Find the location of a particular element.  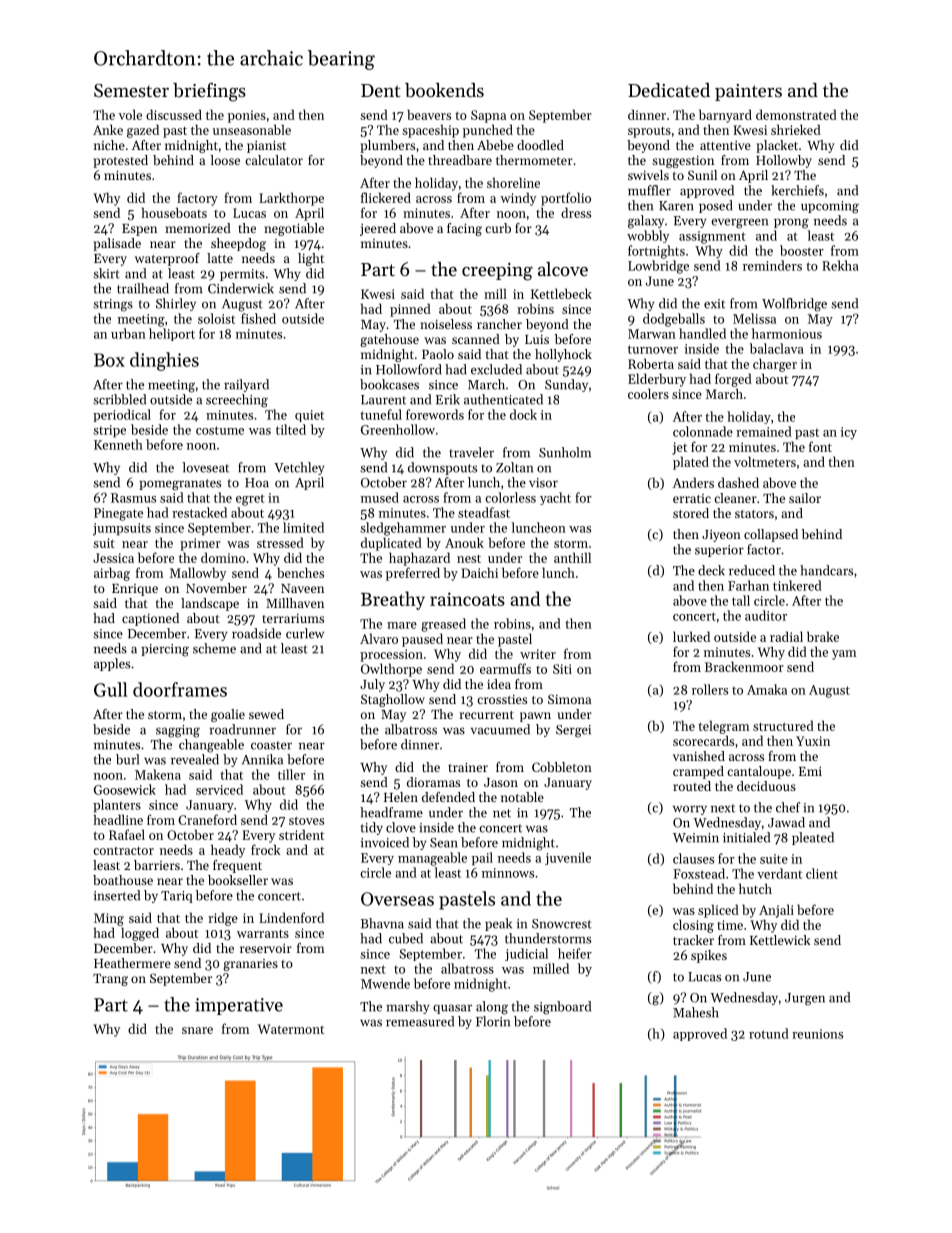

Kettlewick is located at coordinates (780, 940).
